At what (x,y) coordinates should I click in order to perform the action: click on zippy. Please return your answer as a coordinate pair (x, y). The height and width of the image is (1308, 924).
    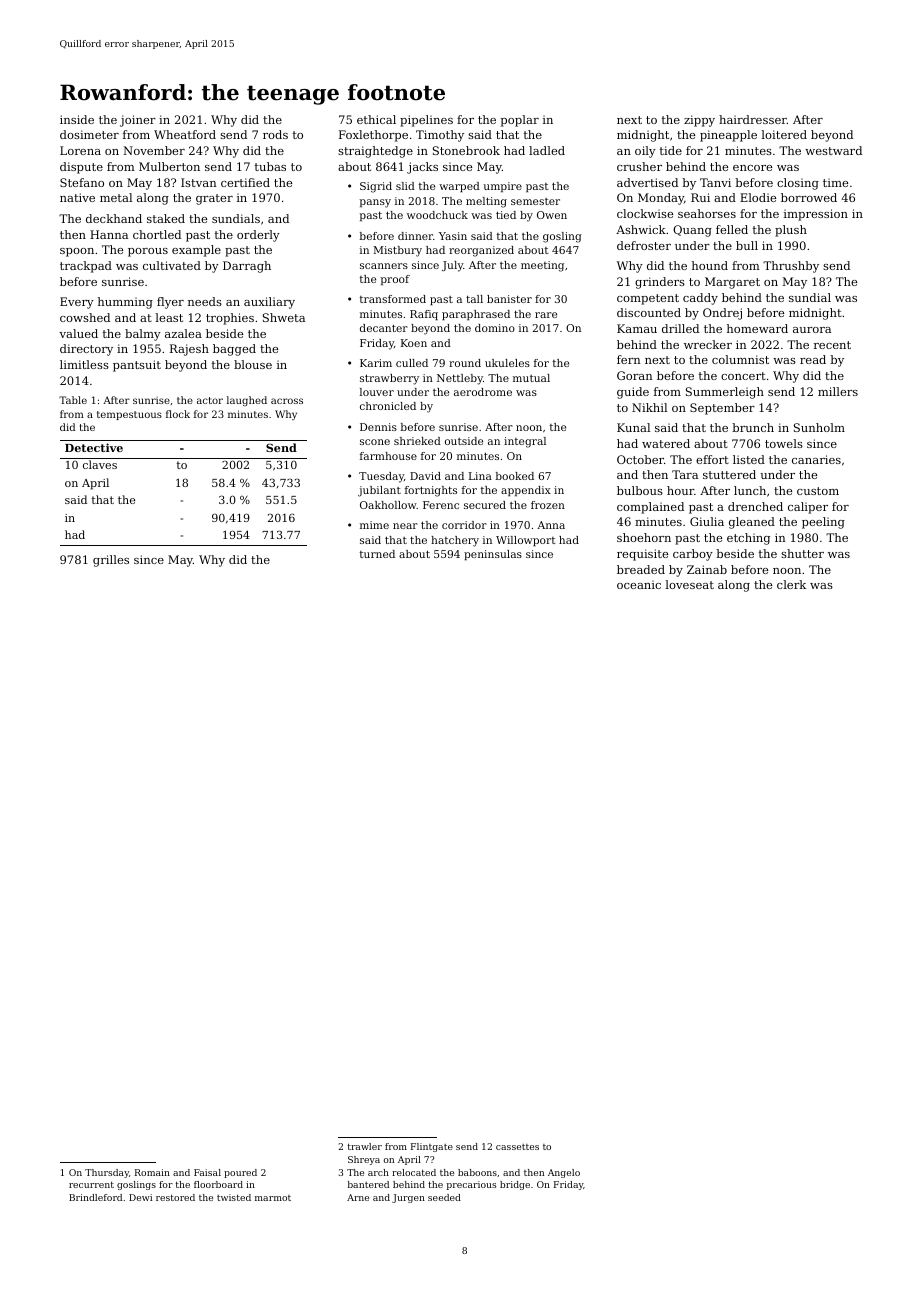
    Looking at the image, I should click on (699, 121).
